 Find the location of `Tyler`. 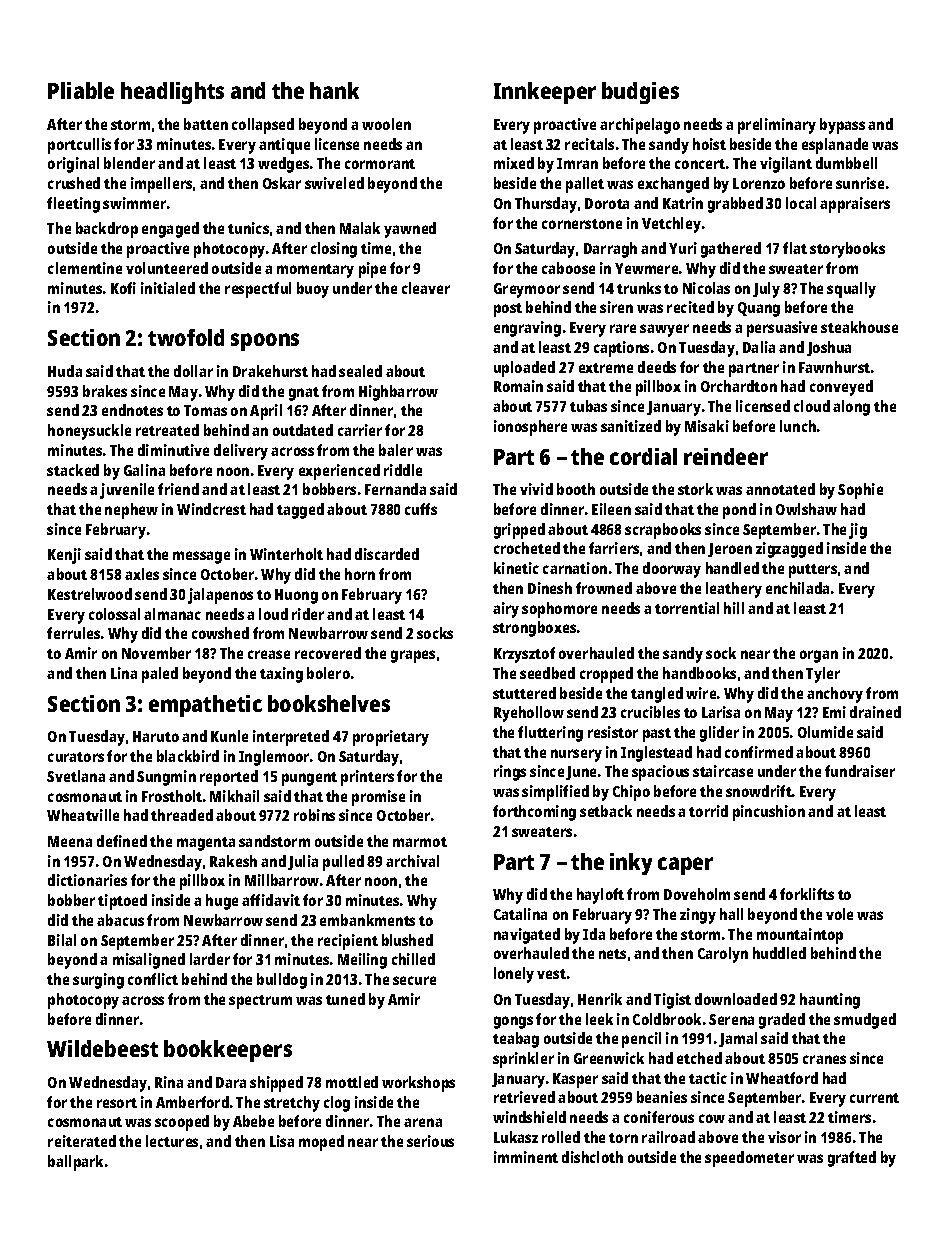

Tyler is located at coordinates (823, 675).
